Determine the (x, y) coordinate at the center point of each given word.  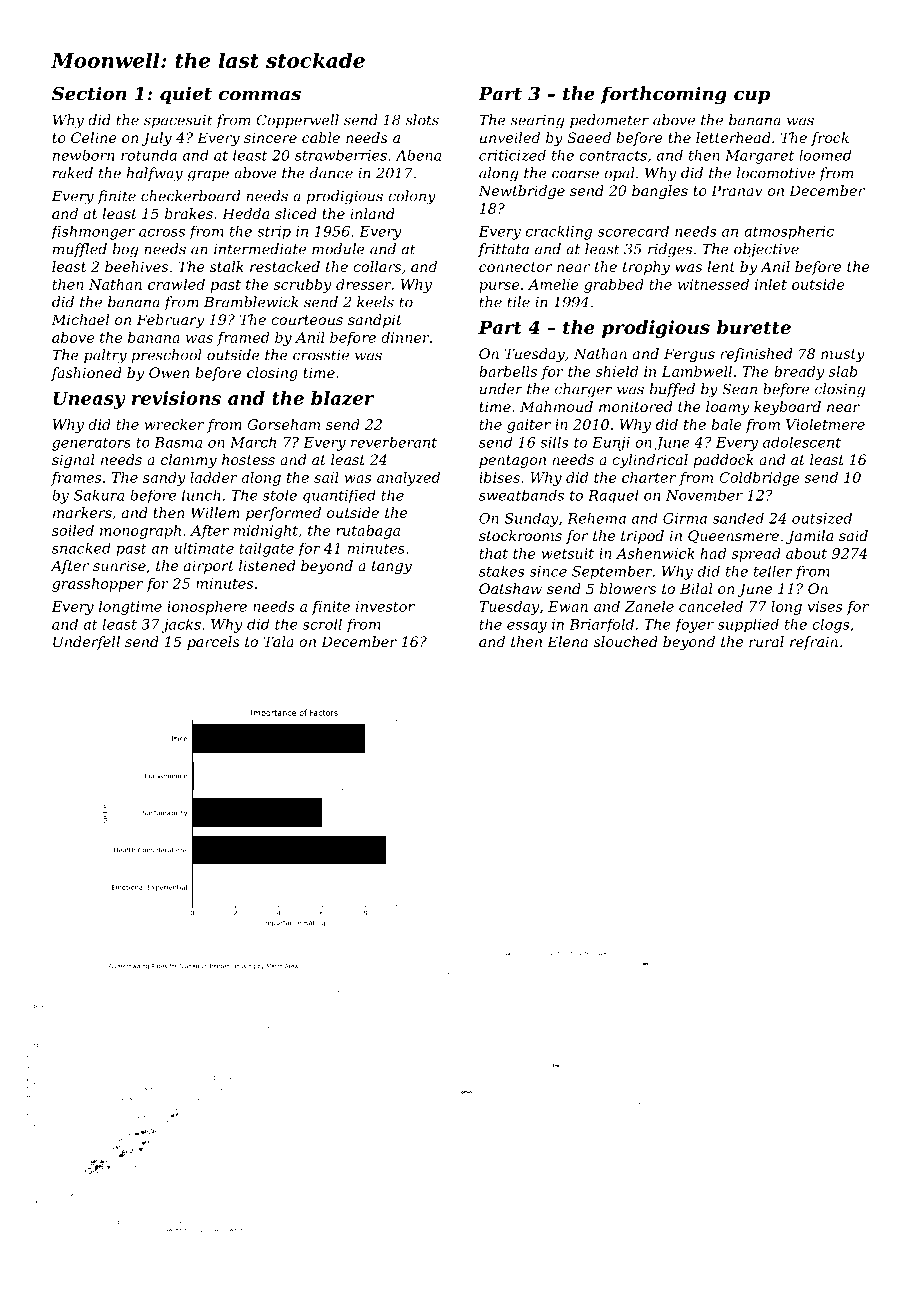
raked (73, 173)
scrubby (303, 286)
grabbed (614, 286)
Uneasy (89, 400)
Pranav (736, 190)
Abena (418, 155)
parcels (213, 643)
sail (326, 477)
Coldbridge (759, 479)
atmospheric (789, 233)
